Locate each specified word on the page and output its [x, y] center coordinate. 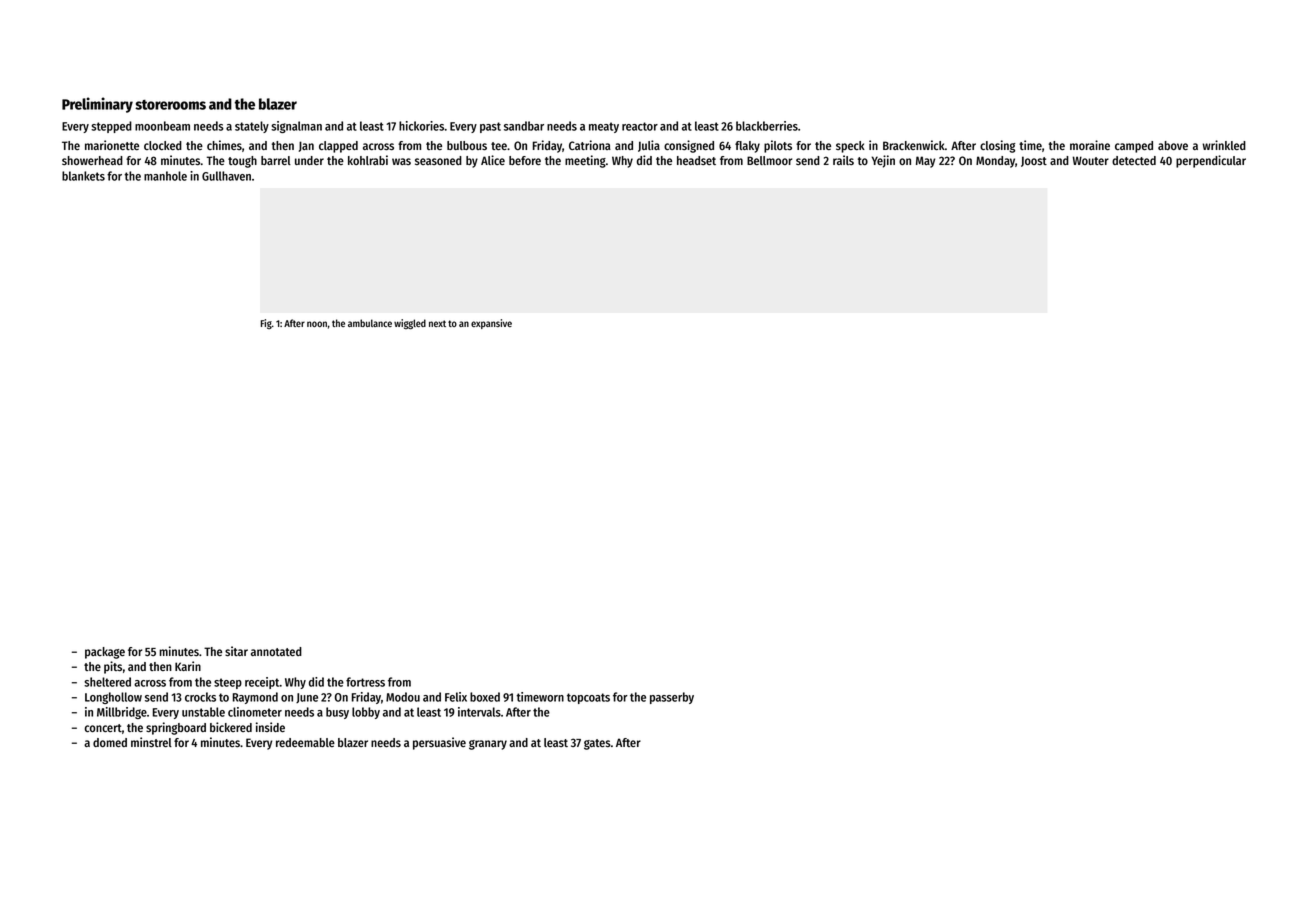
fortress [365, 682]
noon [317, 324]
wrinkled [1224, 145]
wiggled [410, 324]
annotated [276, 651]
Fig [266, 324]
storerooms [170, 105]
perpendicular [1211, 161]
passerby [672, 698]
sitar [236, 651]
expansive [491, 324]
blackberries [767, 126]
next [437, 323]
